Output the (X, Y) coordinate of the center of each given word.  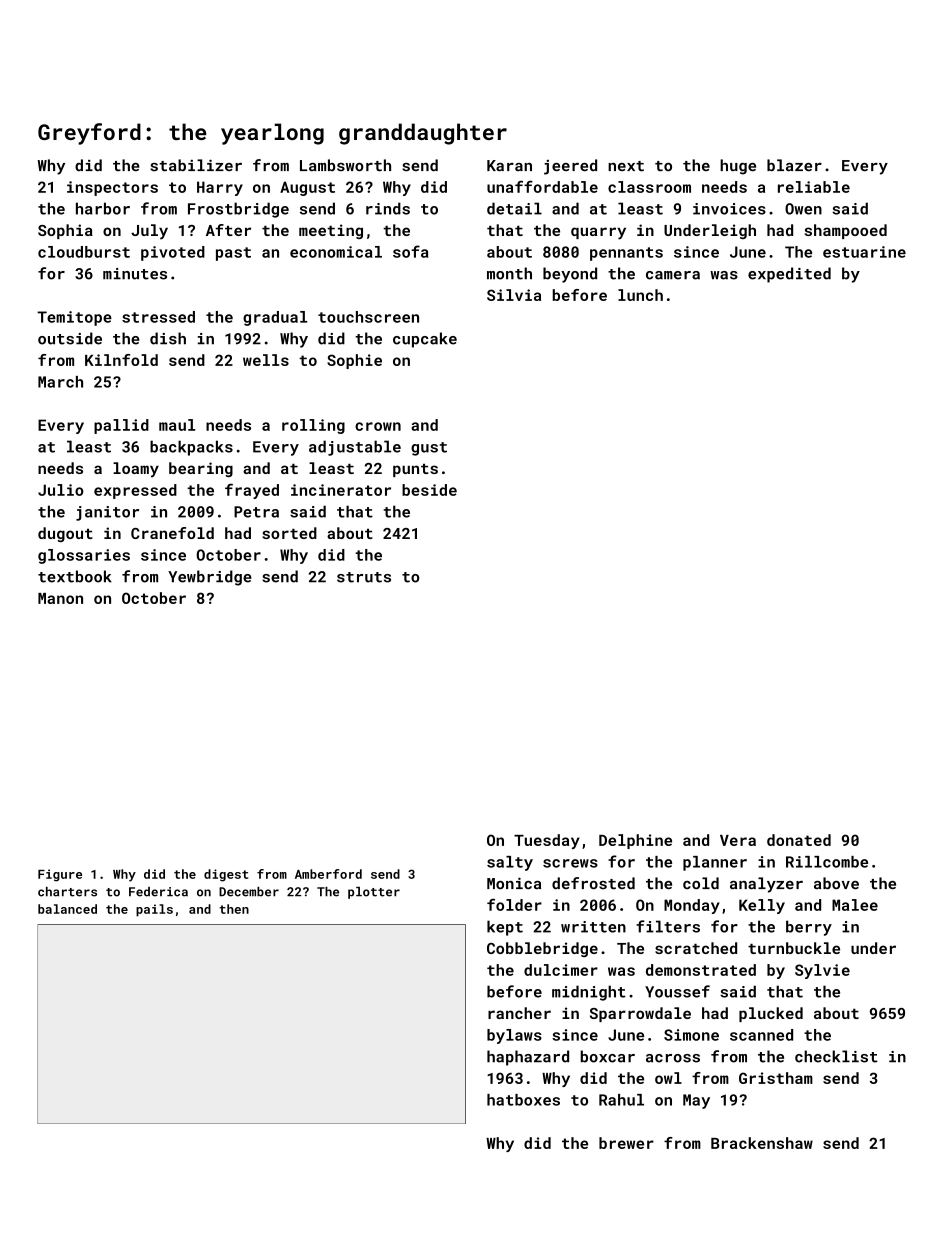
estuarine (864, 252)
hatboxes (523, 1100)
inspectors (112, 188)
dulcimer (561, 970)
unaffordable (542, 186)
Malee (855, 905)
